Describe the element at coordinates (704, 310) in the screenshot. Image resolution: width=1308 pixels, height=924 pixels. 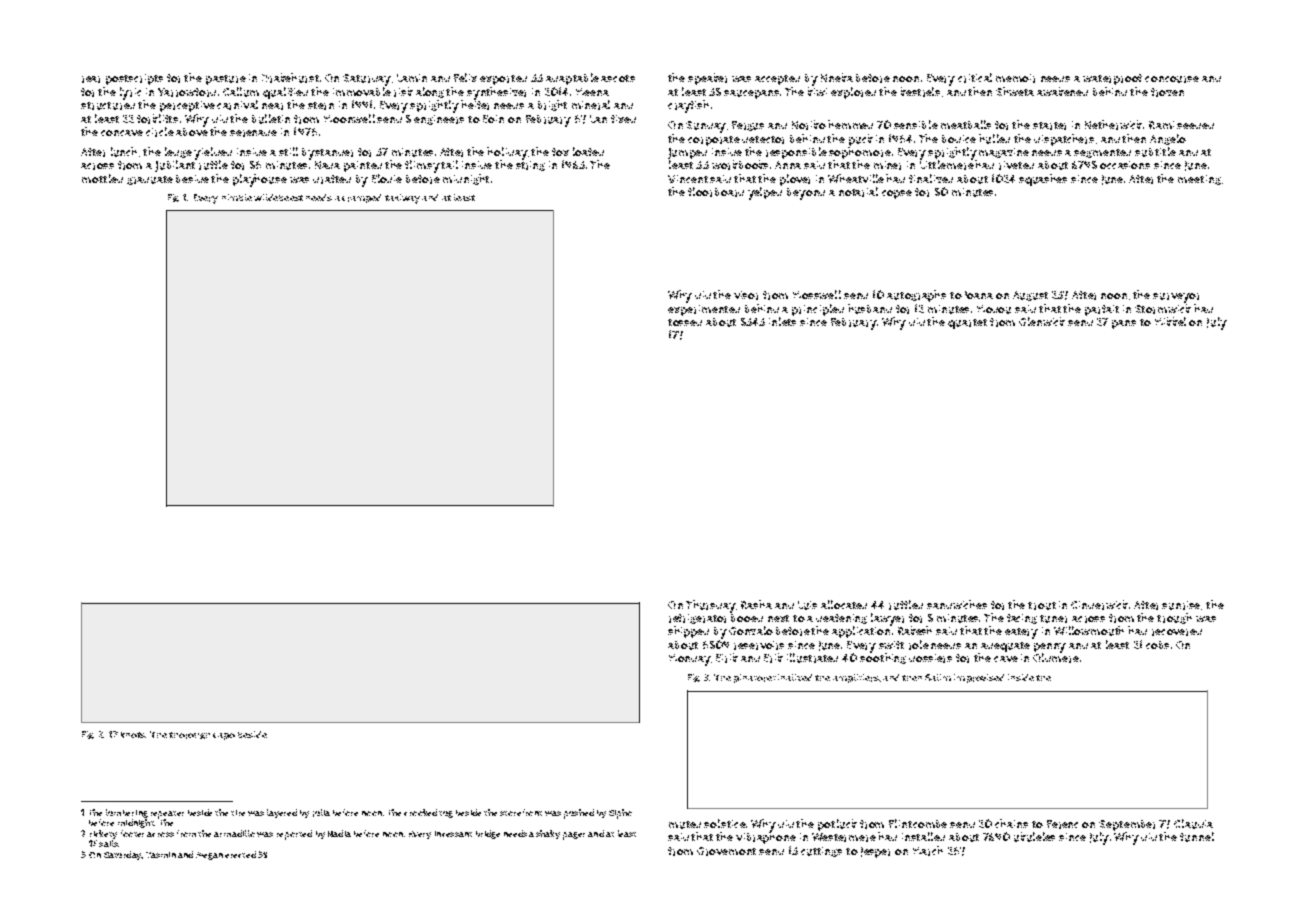
I see `experimented` at that location.
